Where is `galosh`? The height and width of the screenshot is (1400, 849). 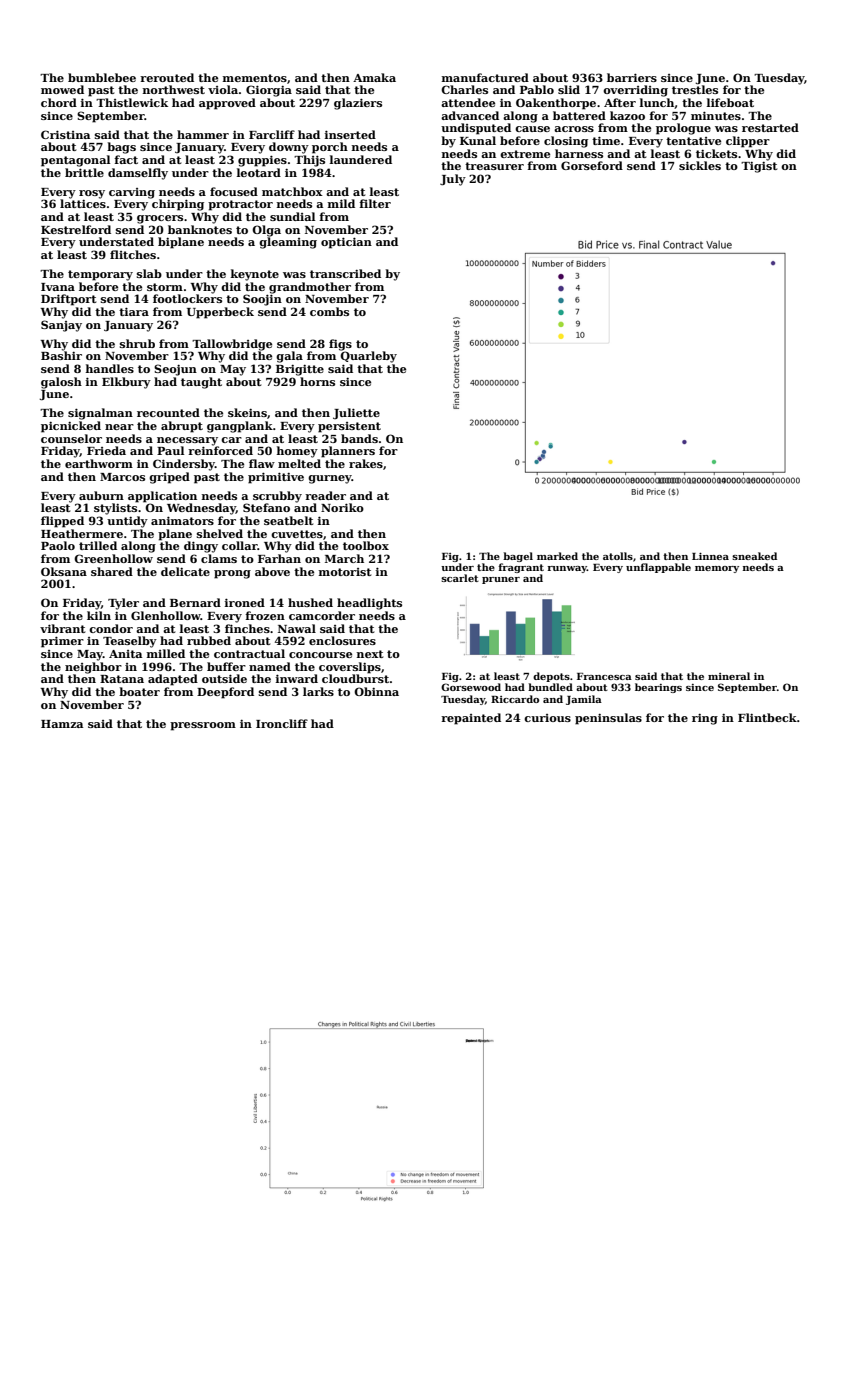 galosh is located at coordinates (61, 383).
